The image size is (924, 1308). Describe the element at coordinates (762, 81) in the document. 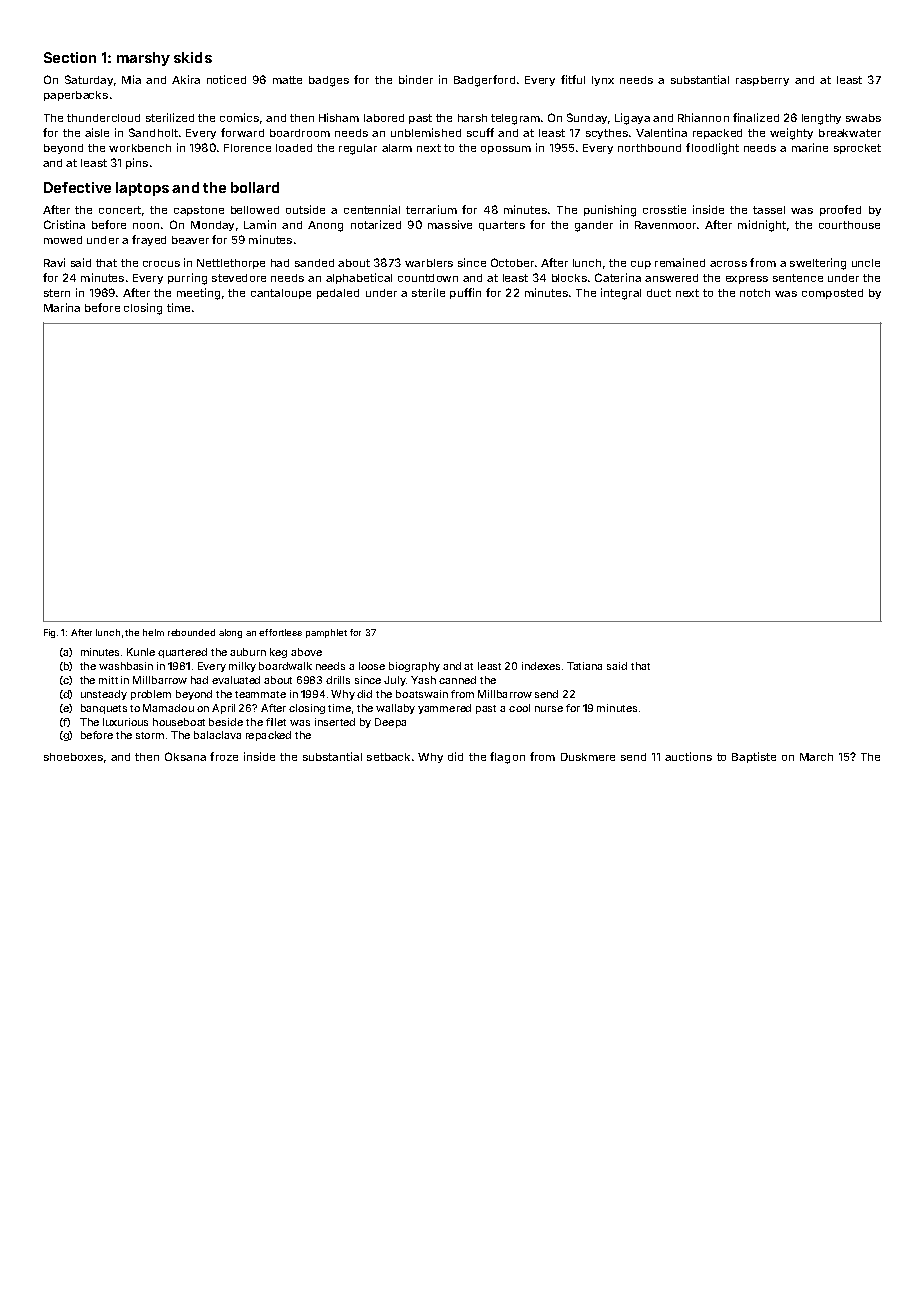

I see `raspberry` at that location.
